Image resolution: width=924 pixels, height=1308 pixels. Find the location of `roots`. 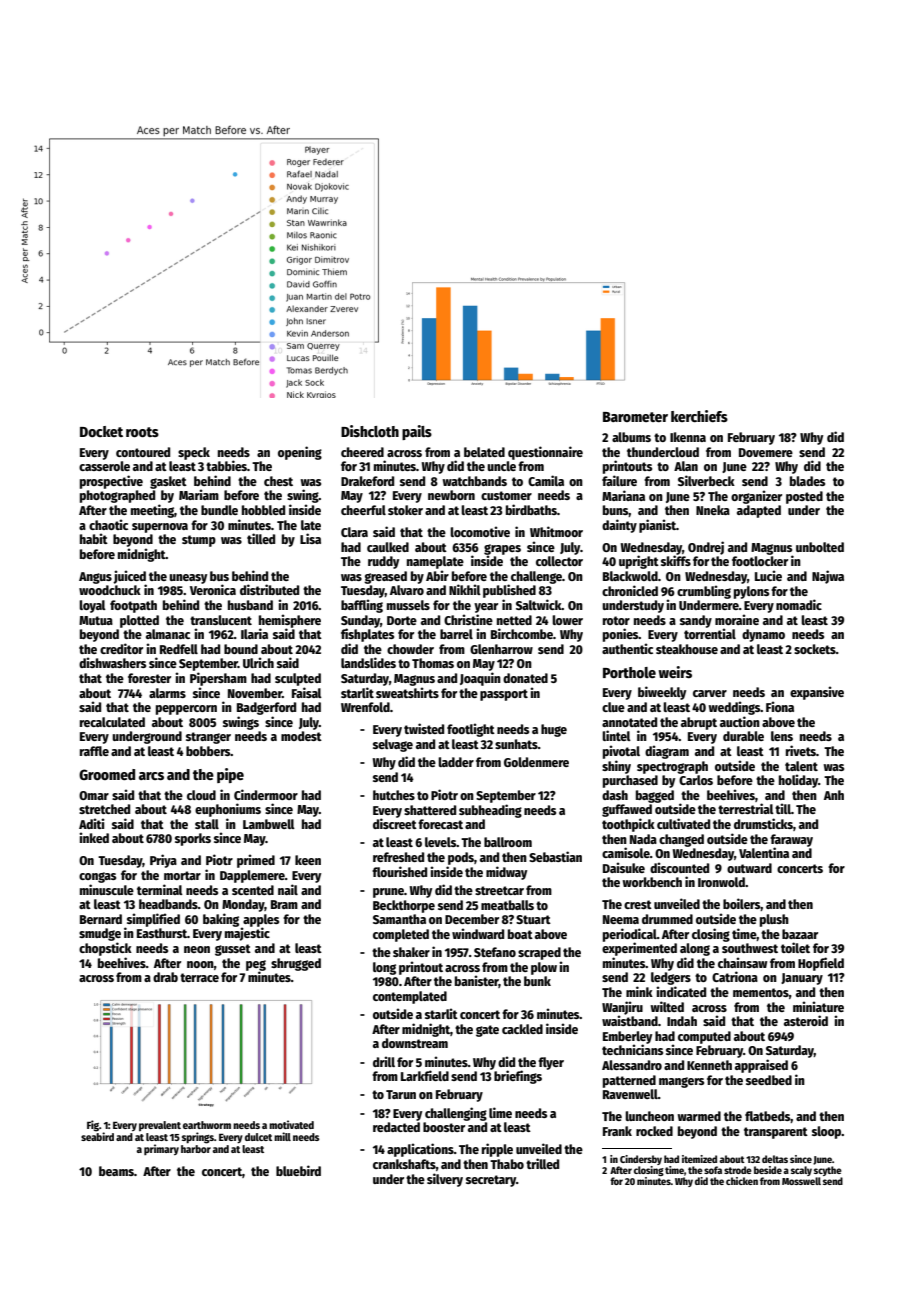

roots is located at coordinates (142, 432).
